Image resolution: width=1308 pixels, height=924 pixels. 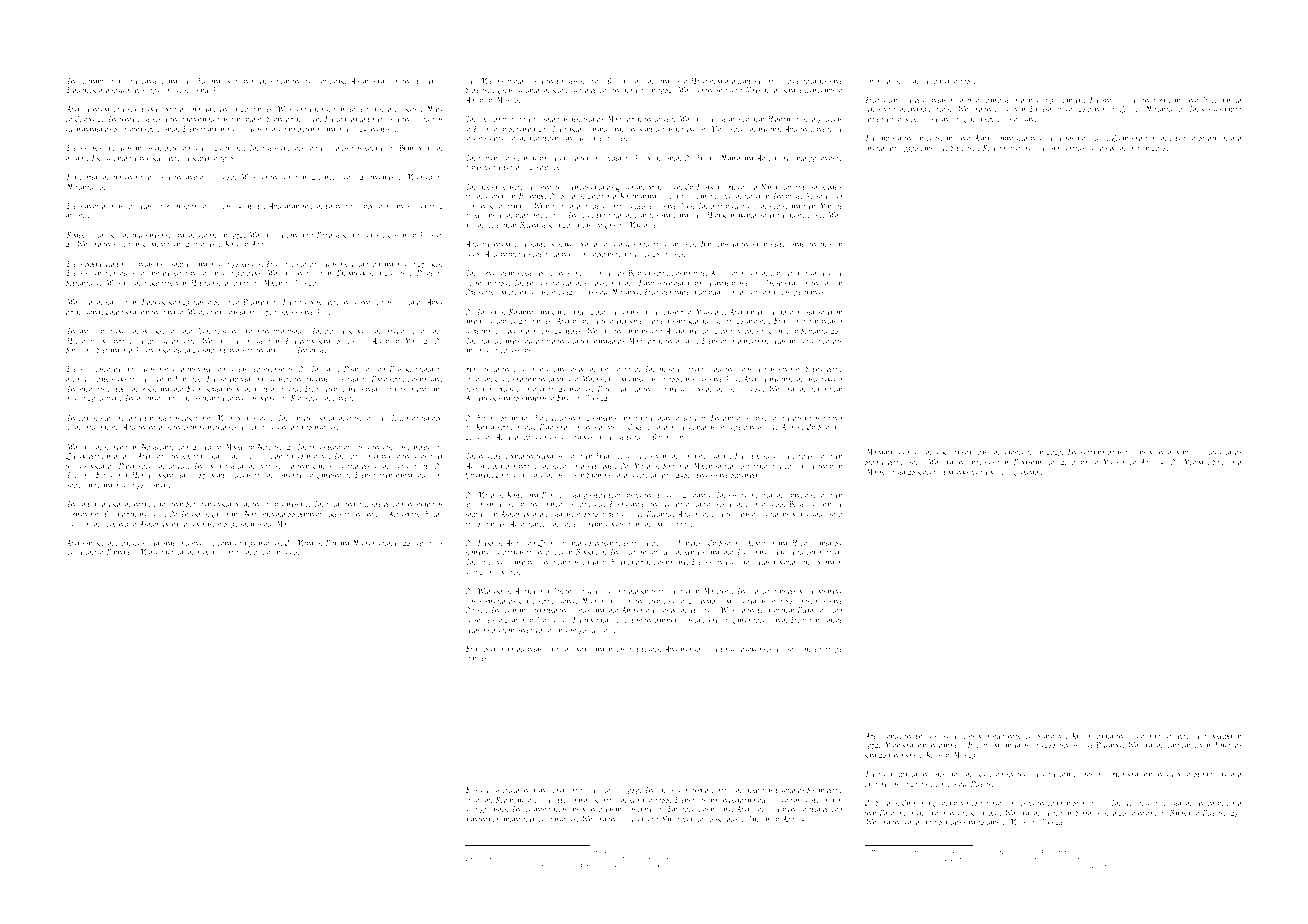 I want to click on spoiler, so click(x=664, y=495).
